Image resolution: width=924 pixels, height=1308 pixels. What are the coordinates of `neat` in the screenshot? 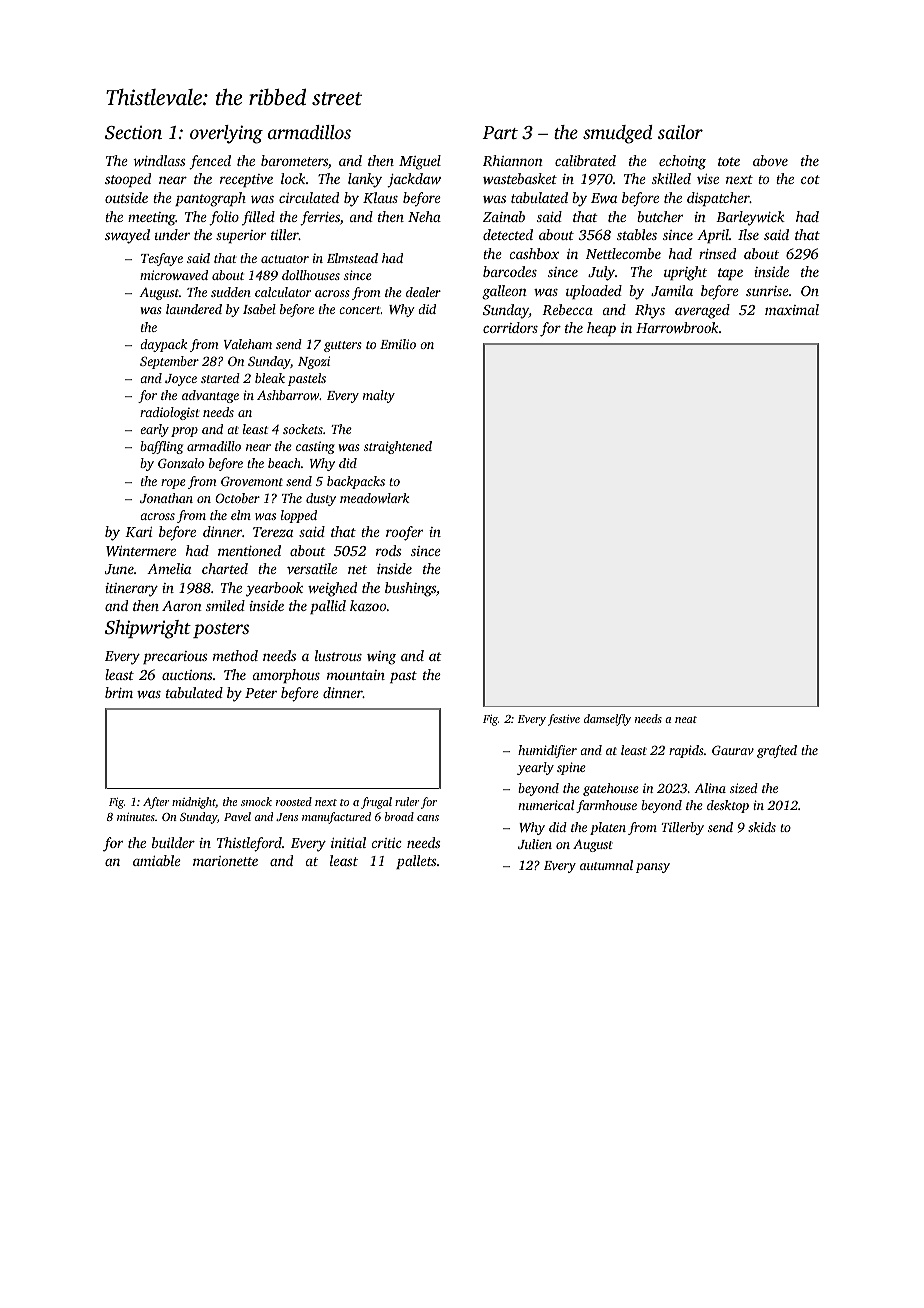 It's located at (686, 719).
